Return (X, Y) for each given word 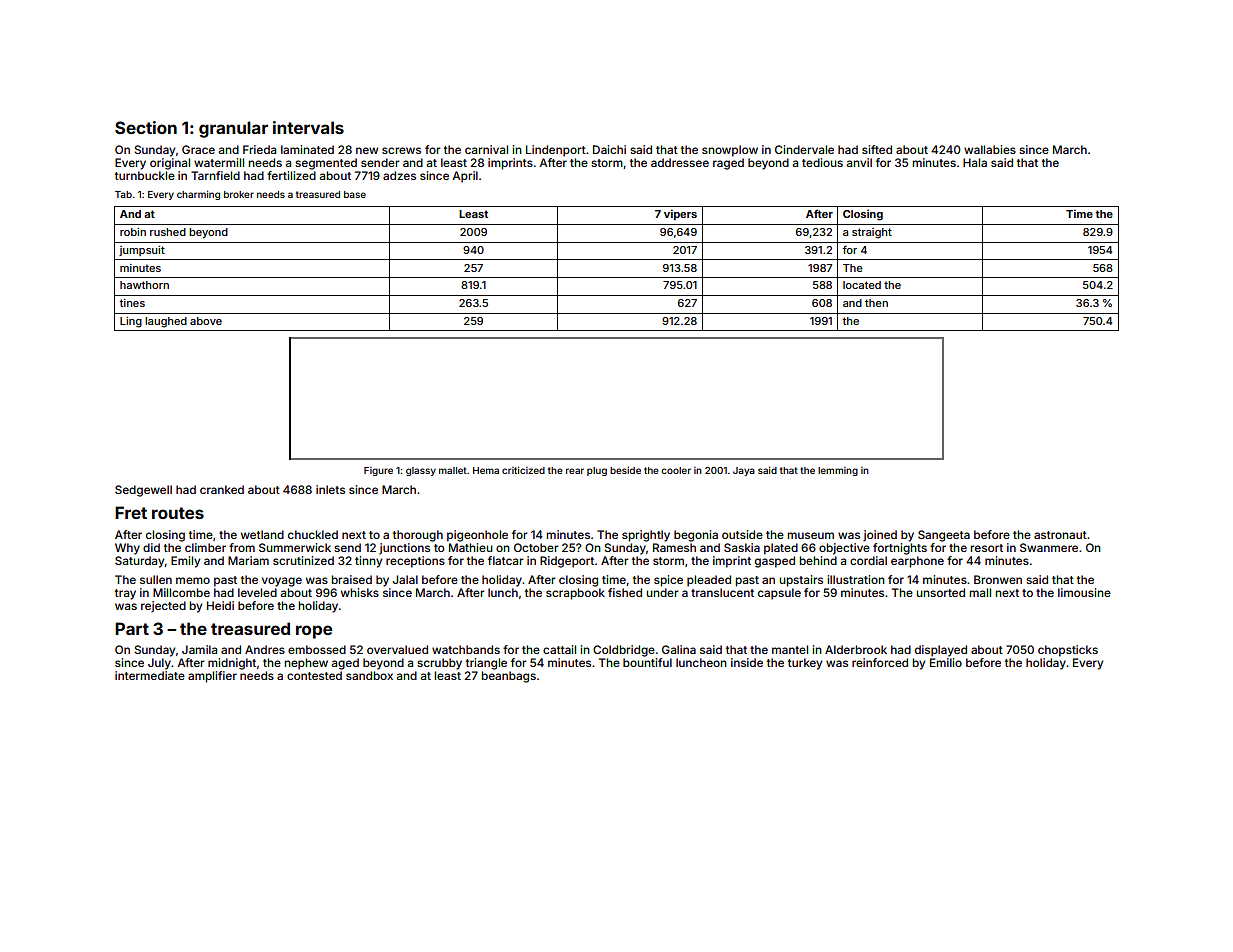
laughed (166, 322)
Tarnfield (215, 175)
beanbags (509, 677)
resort (987, 548)
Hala (975, 162)
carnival (486, 149)
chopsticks (1068, 651)
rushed (168, 232)
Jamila (199, 649)
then (876, 303)
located (862, 285)
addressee (680, 162)
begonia (696, 536)
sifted (877, 149)
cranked (222, 489)
